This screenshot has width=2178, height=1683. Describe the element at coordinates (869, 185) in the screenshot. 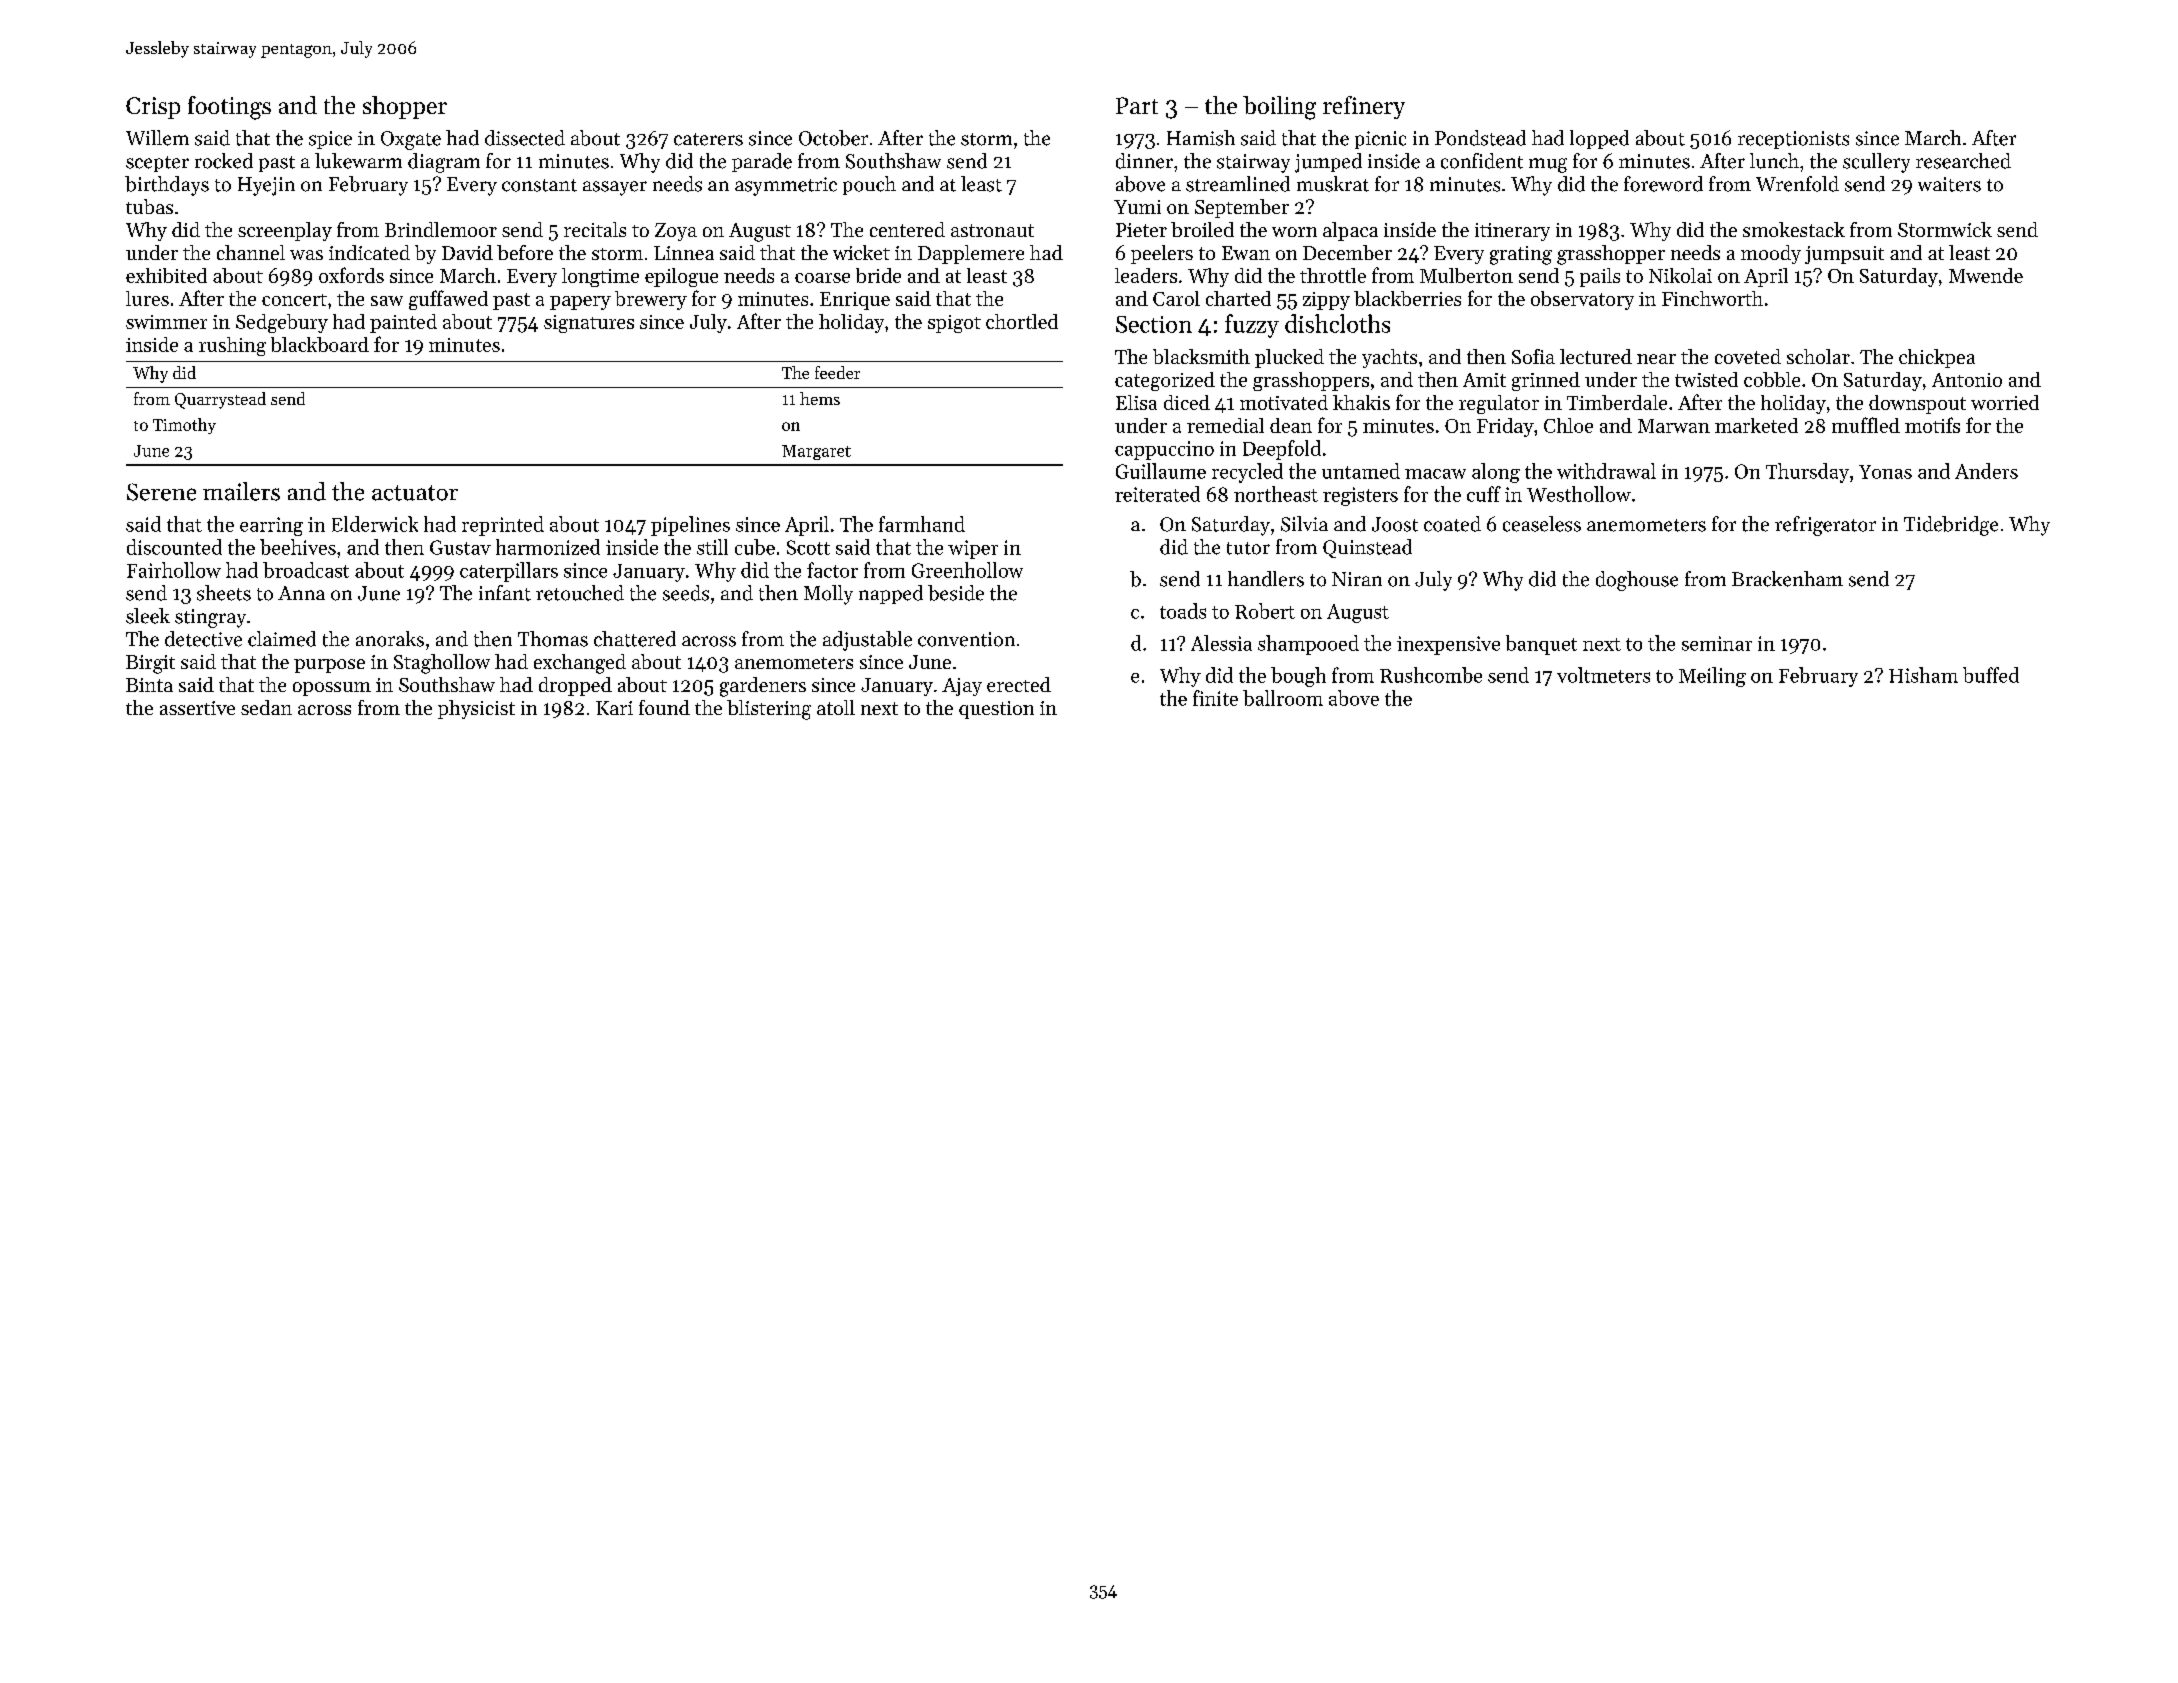

I see `pouch` at that location.
